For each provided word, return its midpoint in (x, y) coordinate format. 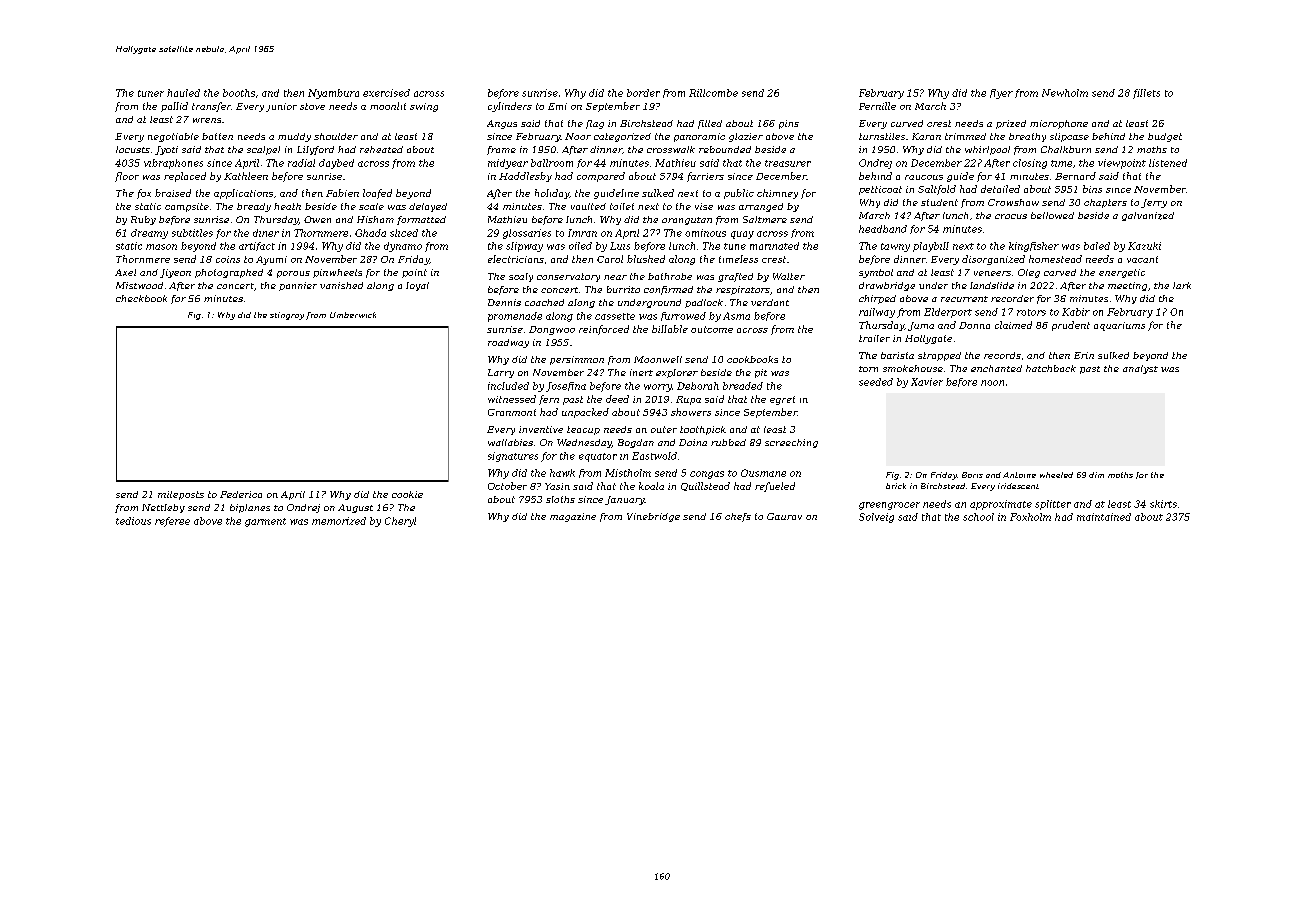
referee (172, 522)
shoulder (336, 136)
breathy (1027, 137)
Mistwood (139, 285)
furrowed (683, 316)
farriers (705, 177)
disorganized (993, 260)
